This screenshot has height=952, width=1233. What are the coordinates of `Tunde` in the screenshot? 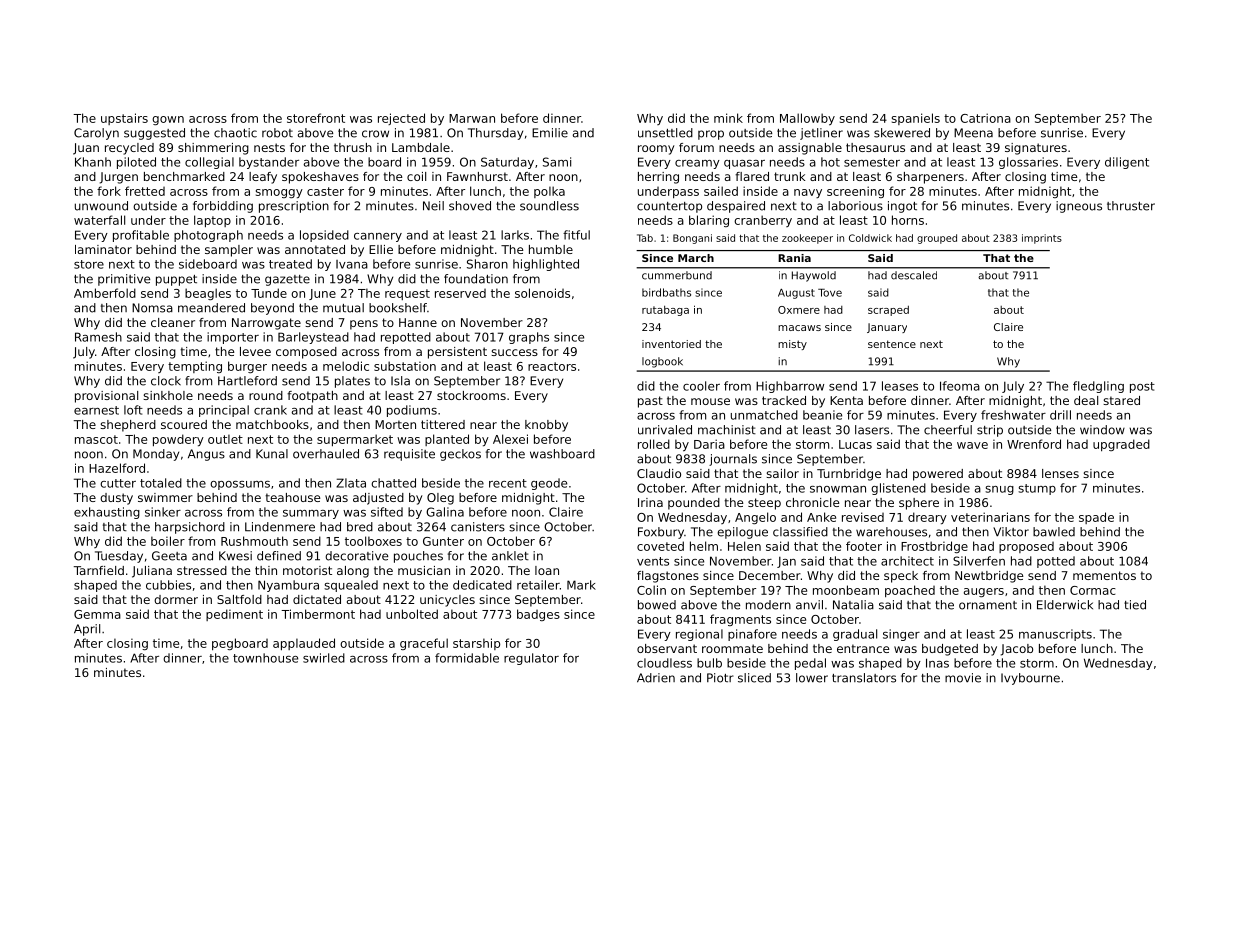 It's located at (269, 293).
